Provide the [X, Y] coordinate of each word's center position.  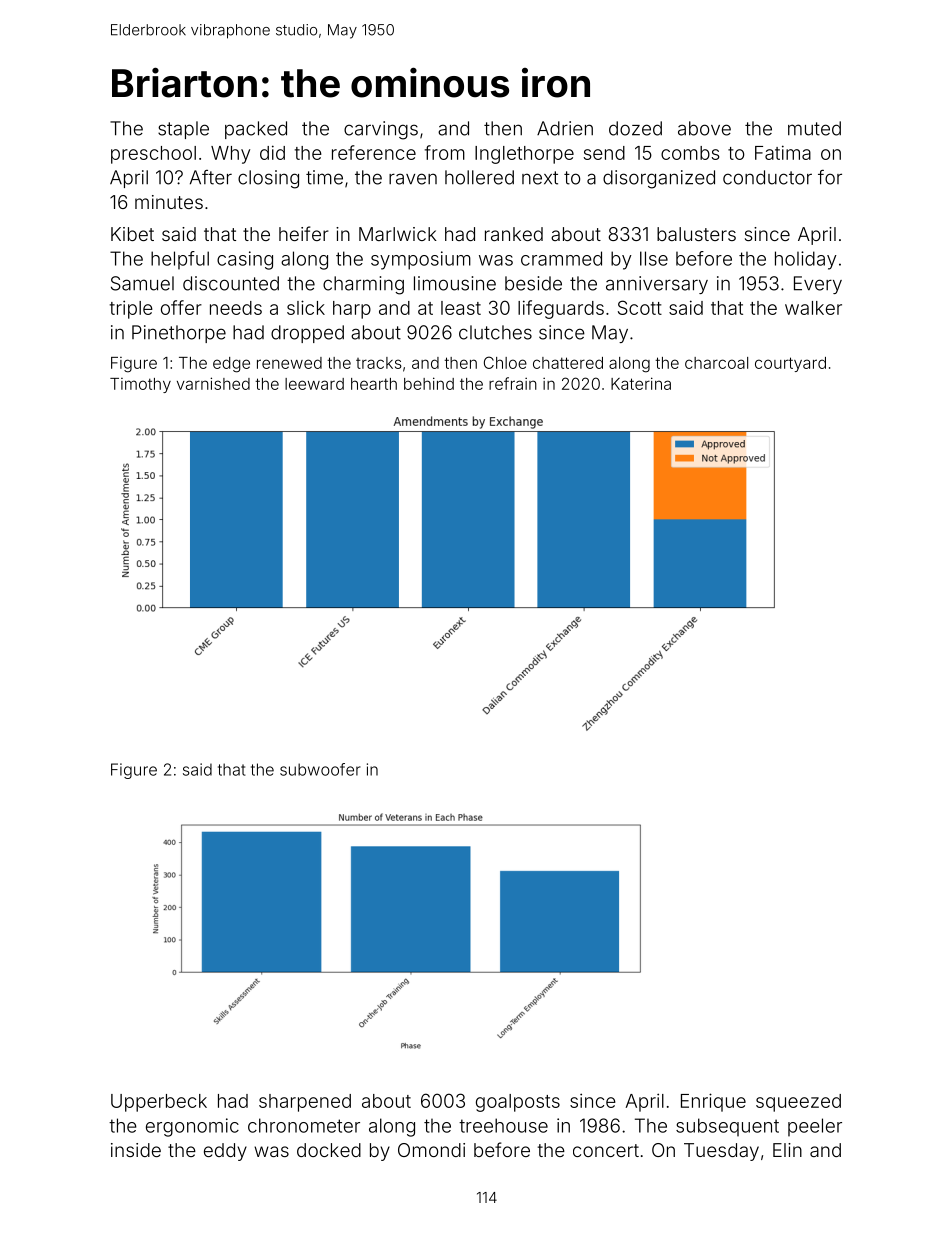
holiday [806, 260]
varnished [213, 383]
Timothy [140, 385]
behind [429, 383]
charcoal [716, 363]
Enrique [713, 1102]
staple [183, 130]
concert [606, 1150]
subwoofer [320, 769]
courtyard [790, 364]
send [604, 153]
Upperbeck [159, 1103]
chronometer [304, 1125]
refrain [513, 383]
